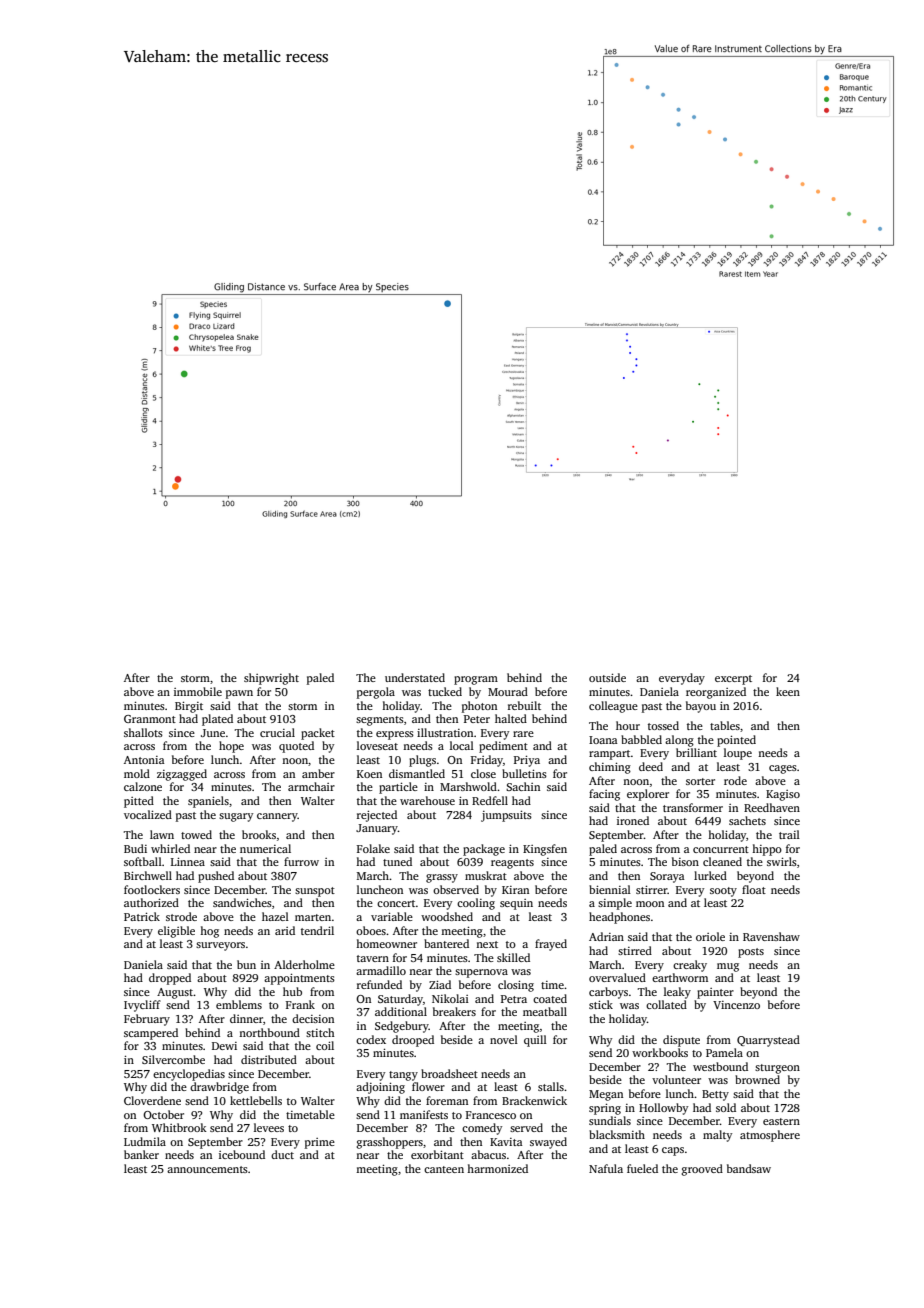  Describe the element at coordinates (275, 916) in the document. I see `hazel` at that location.
